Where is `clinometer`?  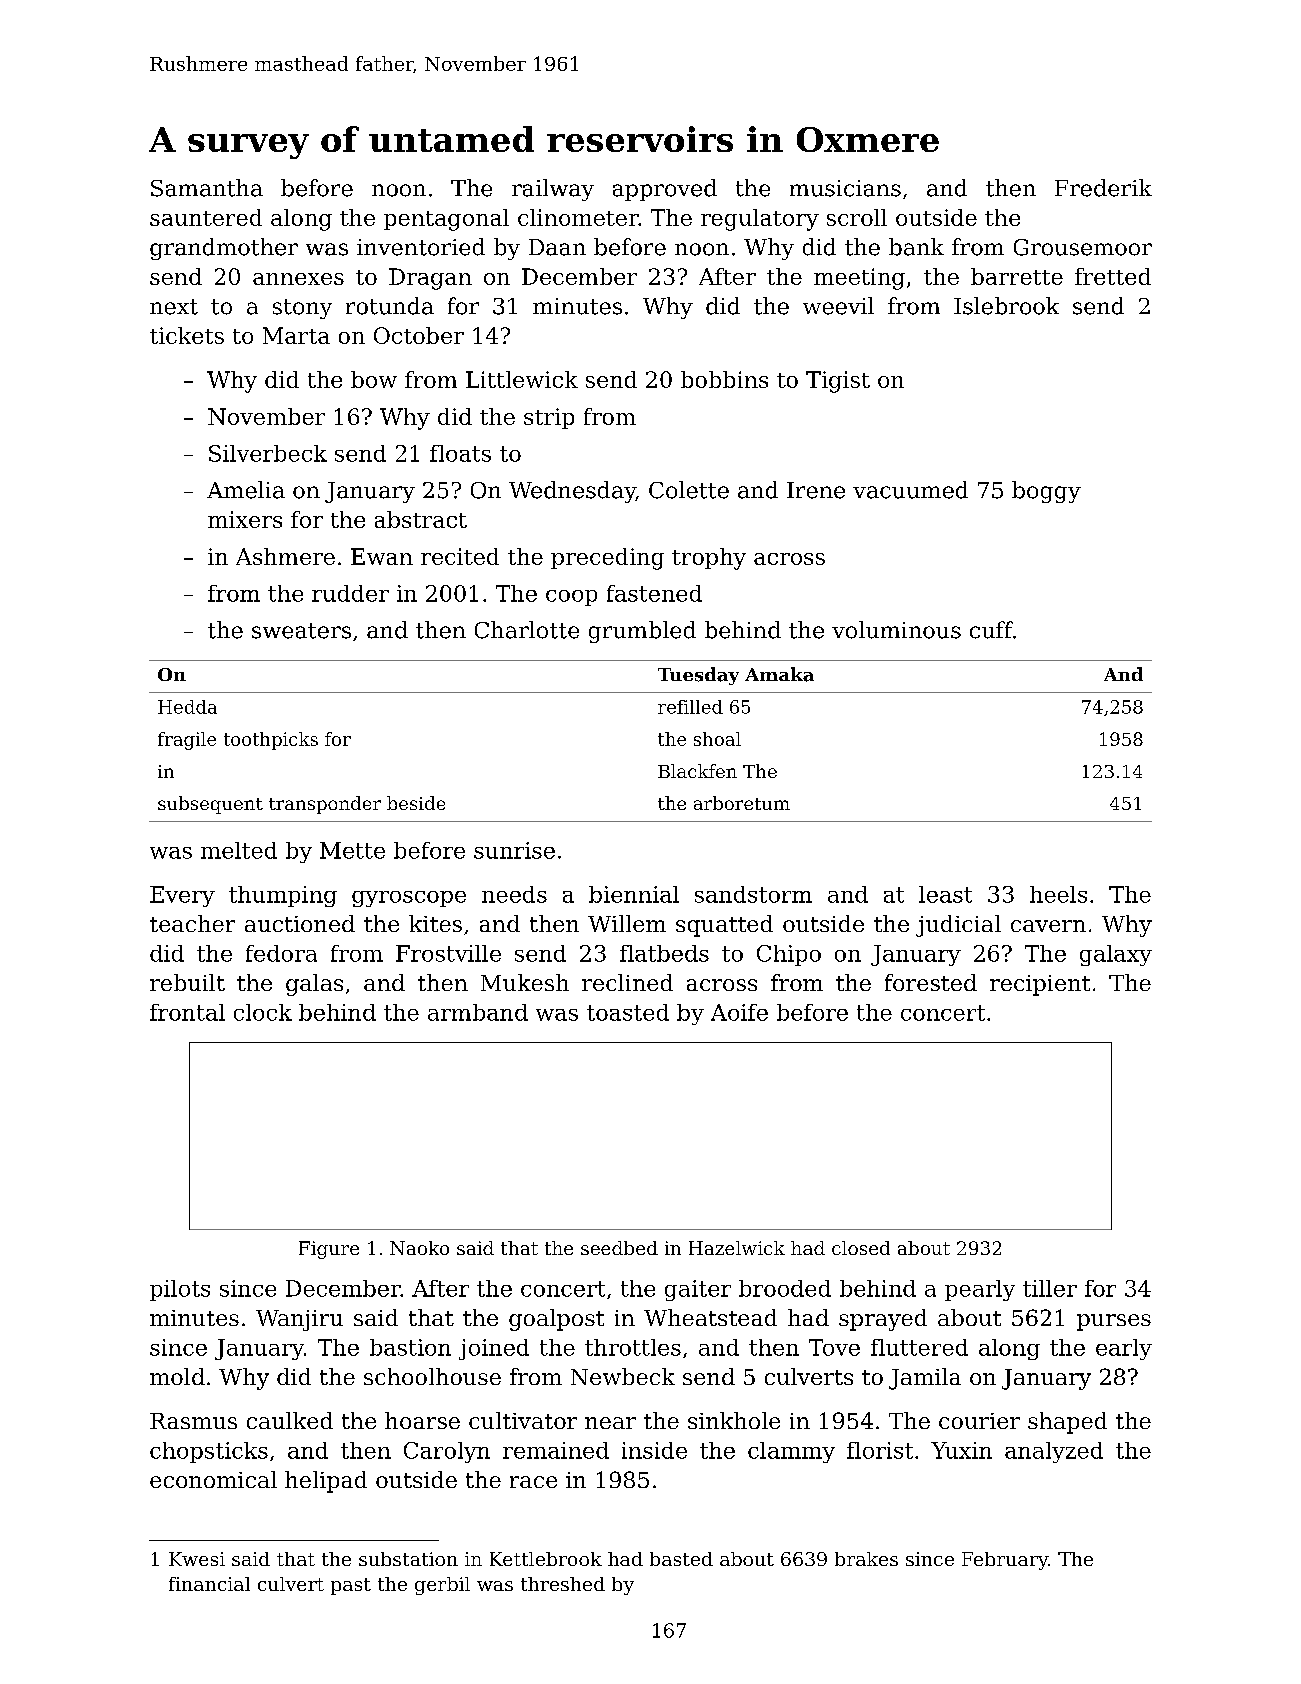
clinometer is located at coordinates (578, 217).
